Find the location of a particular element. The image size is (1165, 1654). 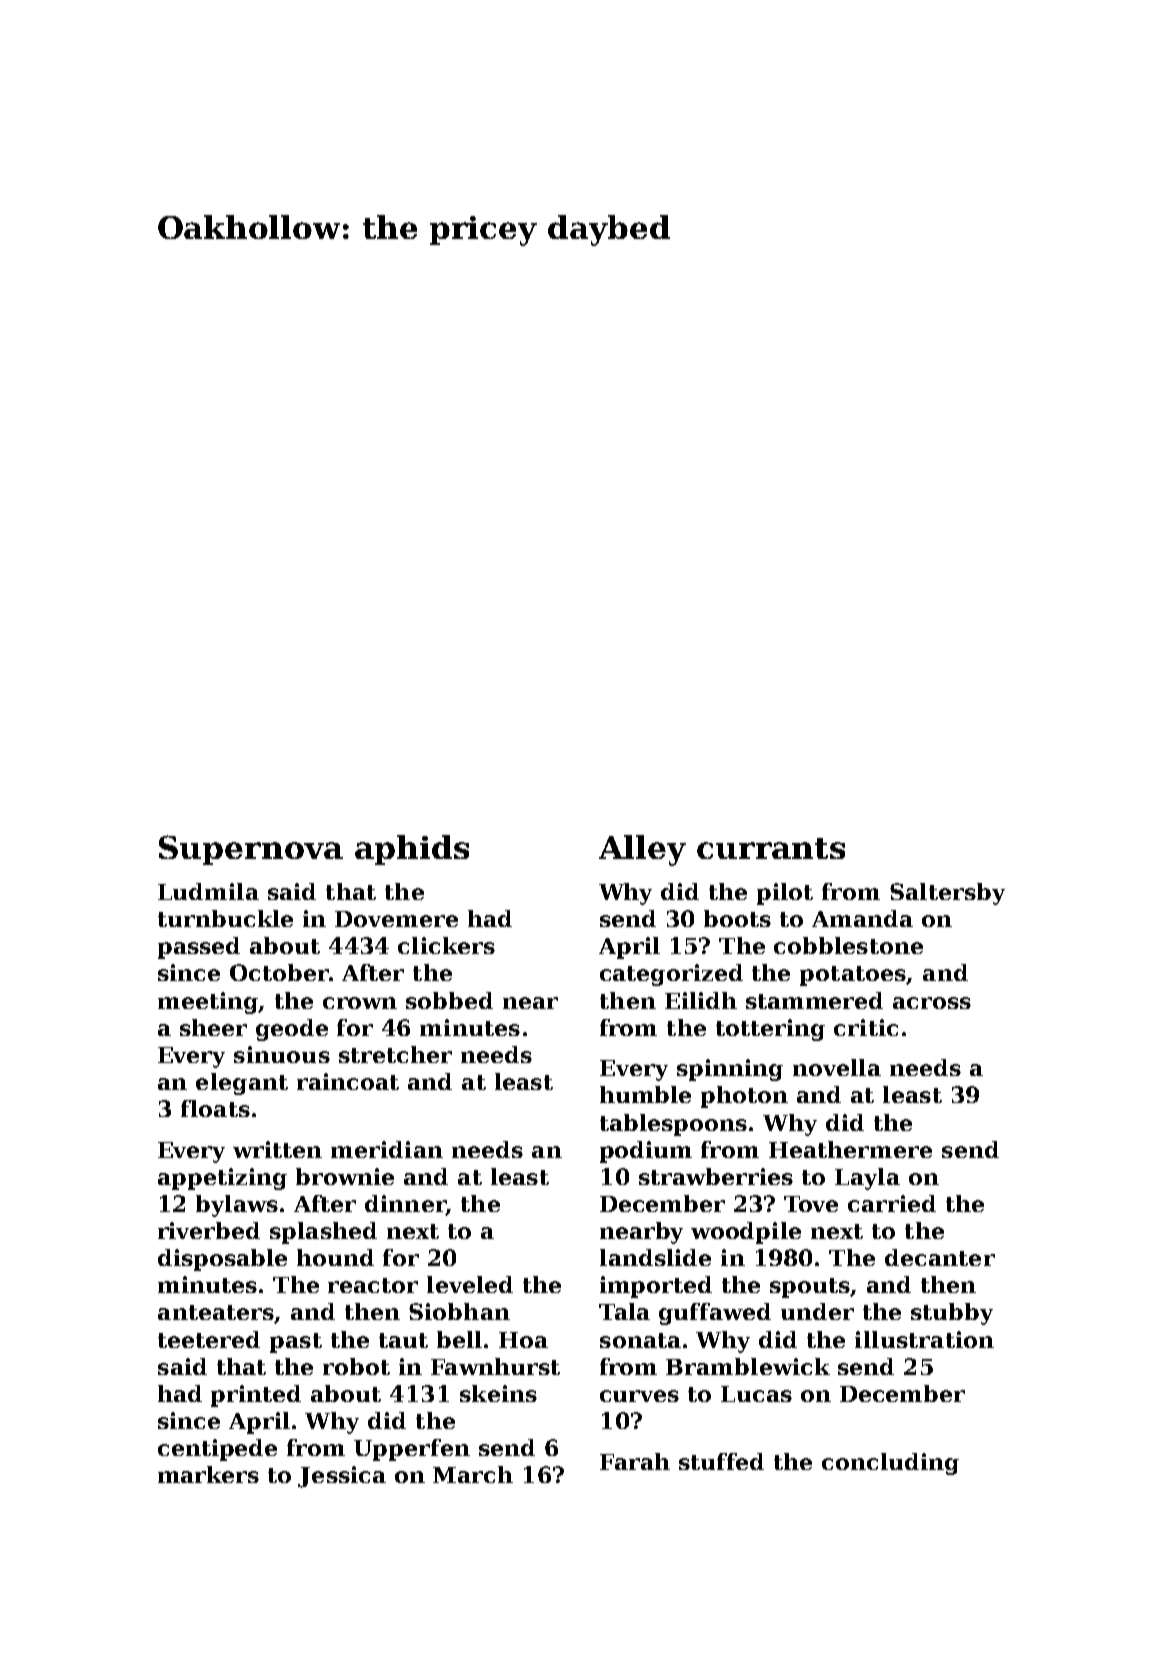

Eilidh is located at coordinates (701, 1000).
